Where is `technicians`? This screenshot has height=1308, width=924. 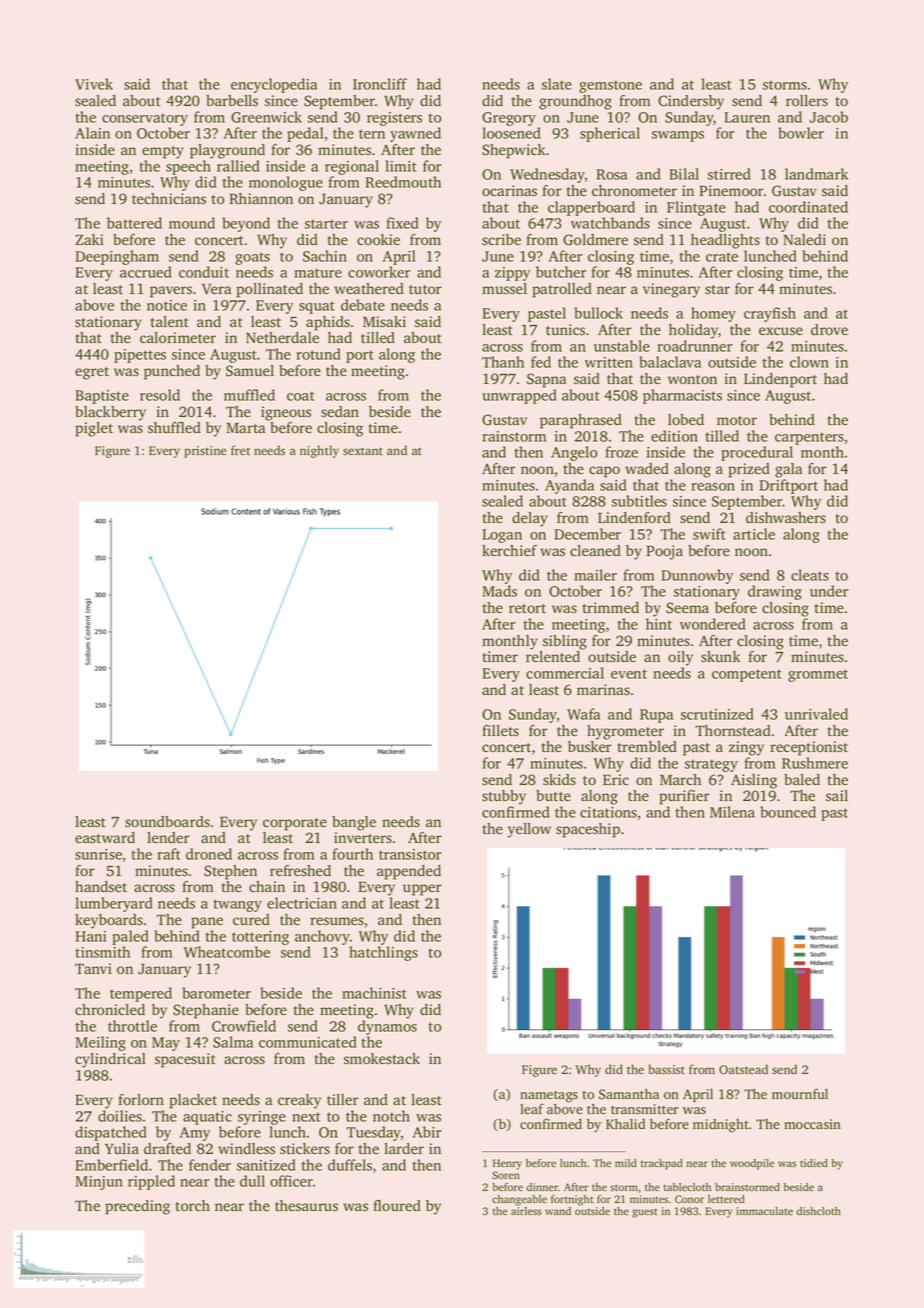 technicians is located at coordinates (169, 199).
